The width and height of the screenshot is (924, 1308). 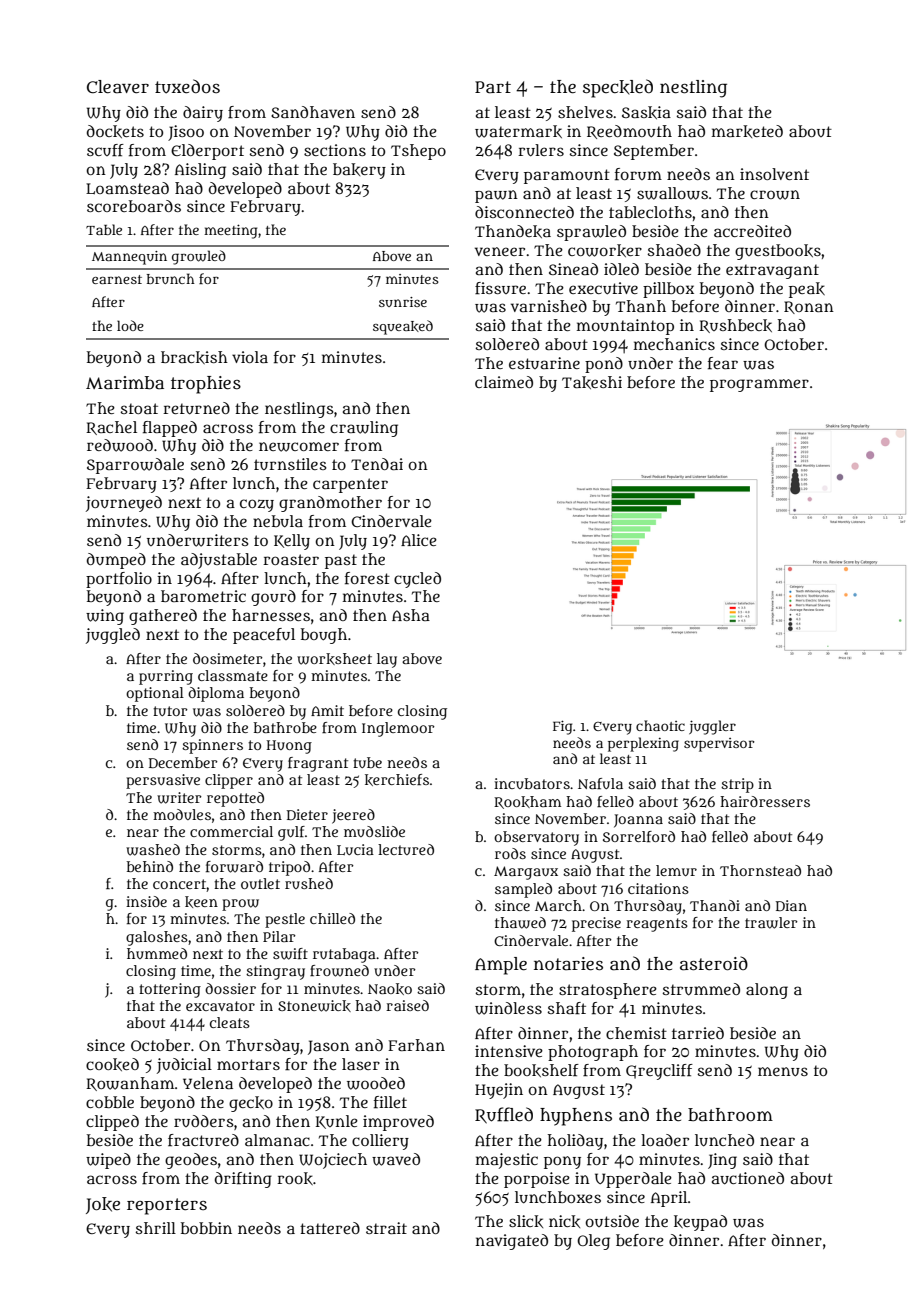 I want to click on tattered, so click(x=330, y=1228).
